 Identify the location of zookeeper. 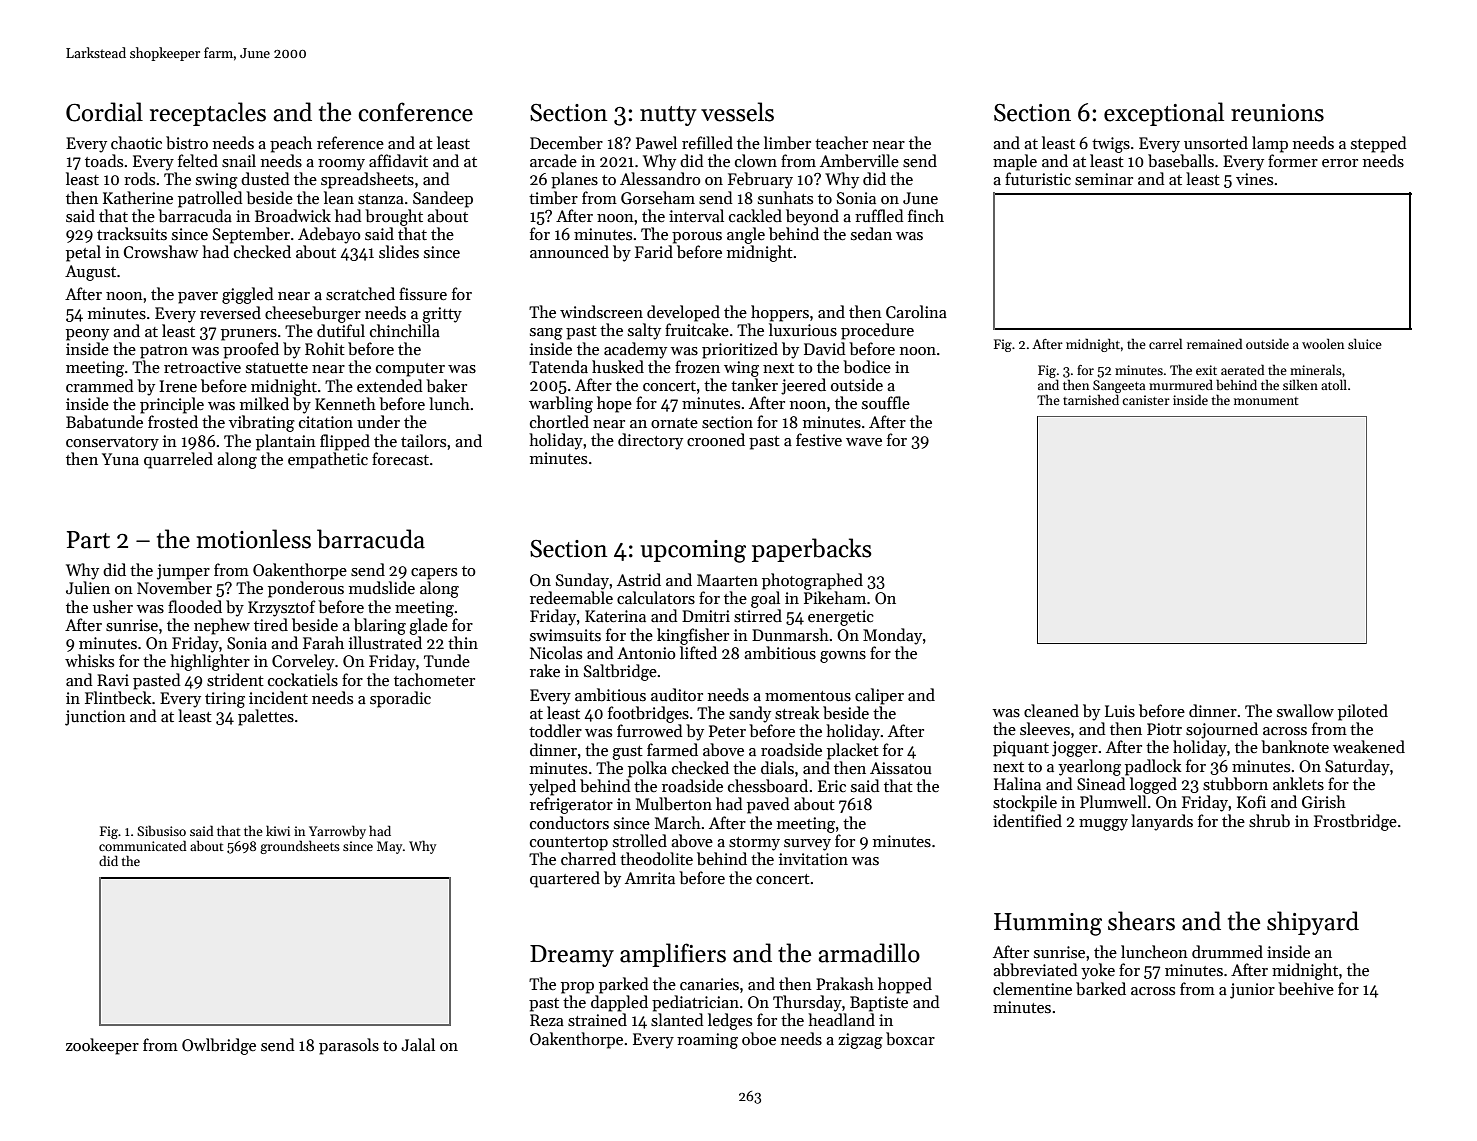
(102, 1046).
